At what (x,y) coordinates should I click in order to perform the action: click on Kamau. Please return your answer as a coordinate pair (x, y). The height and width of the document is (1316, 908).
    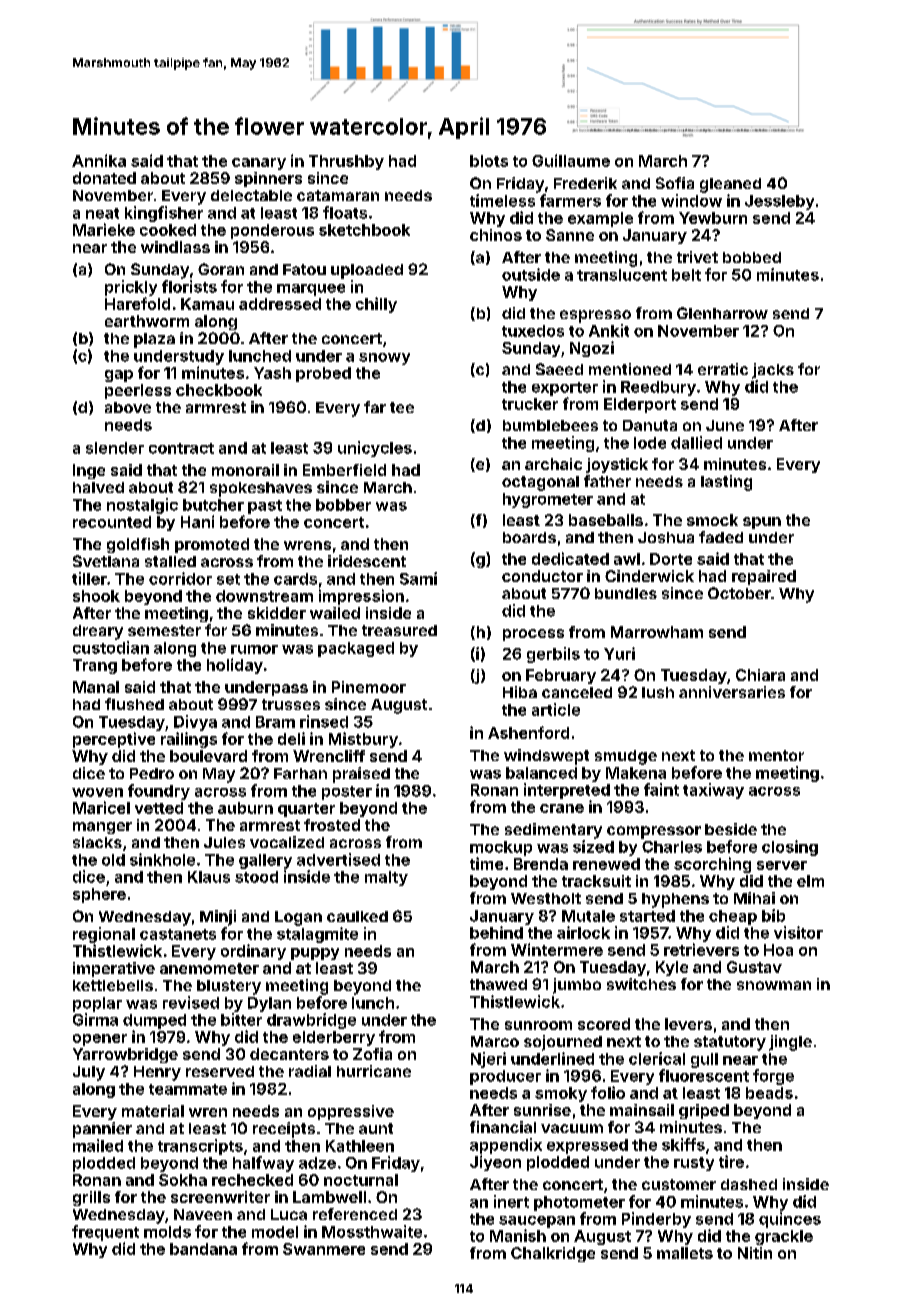
    Looking at the image, I should click on (207, 304).
